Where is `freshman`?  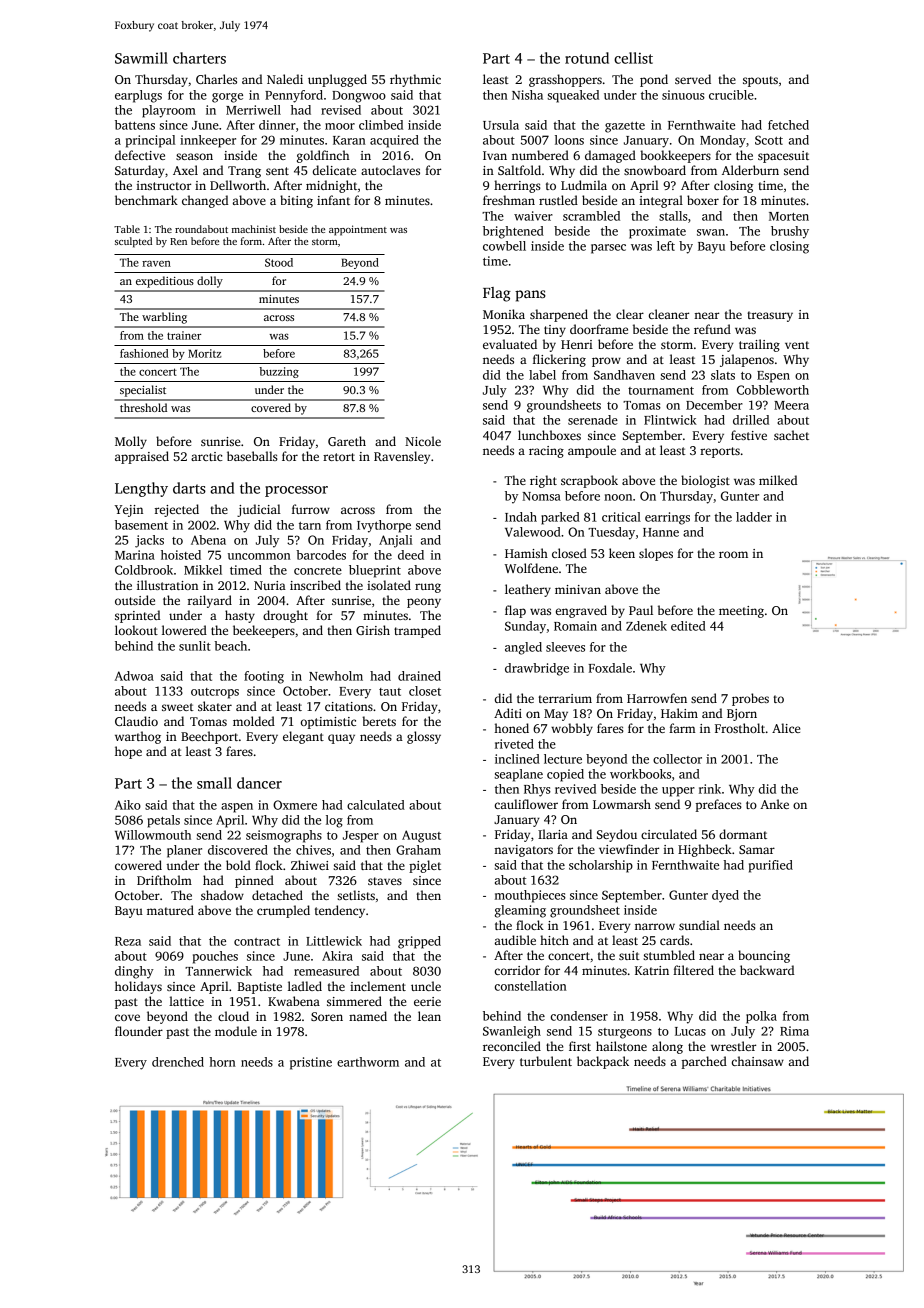 freshman is located at coordinates (509, 200).
